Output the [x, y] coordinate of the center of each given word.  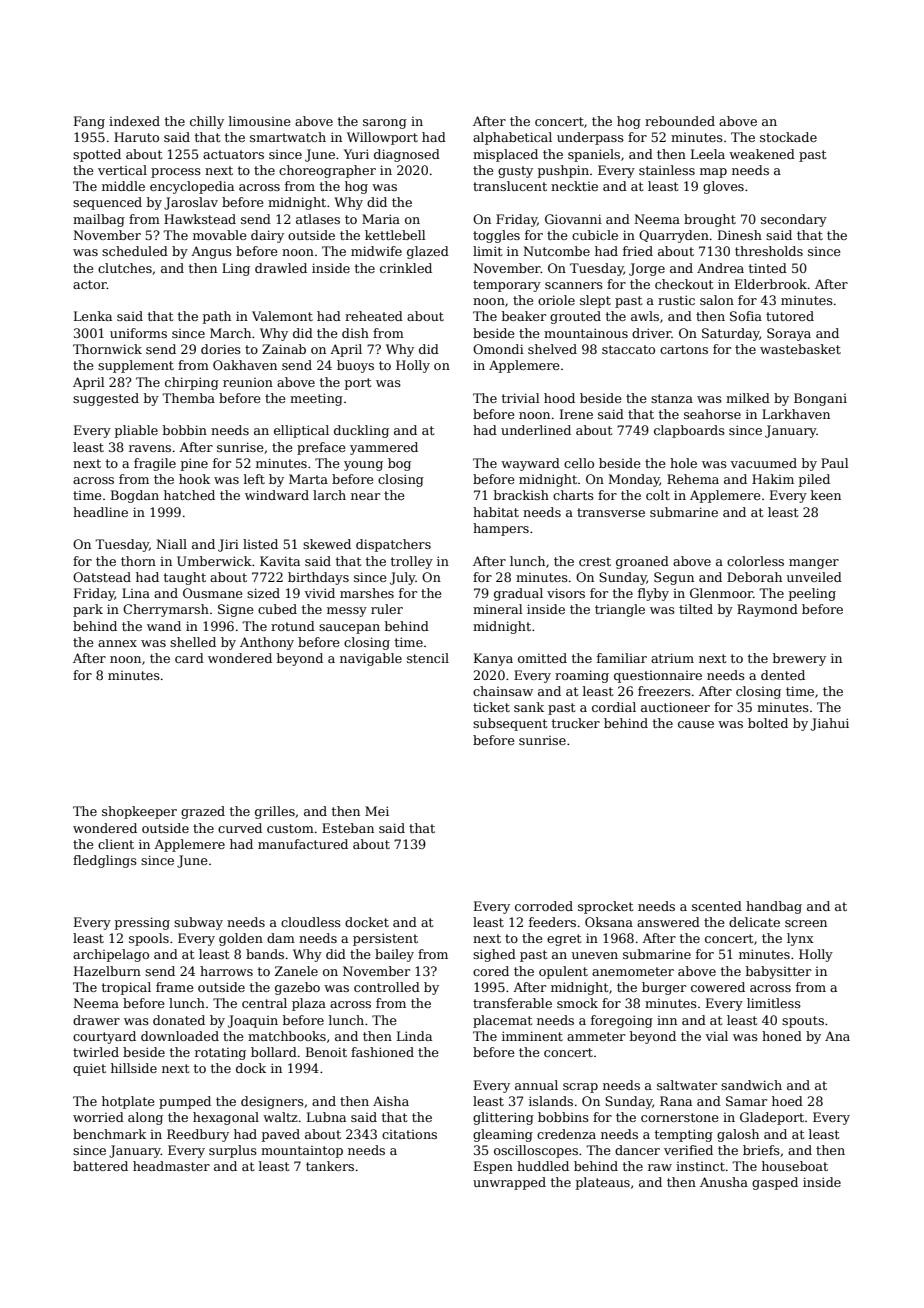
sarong [385, 124]
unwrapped [509, 1183]
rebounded [680, 121]
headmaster [171, 1166]
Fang [89, 122]
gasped [775, 1183]
